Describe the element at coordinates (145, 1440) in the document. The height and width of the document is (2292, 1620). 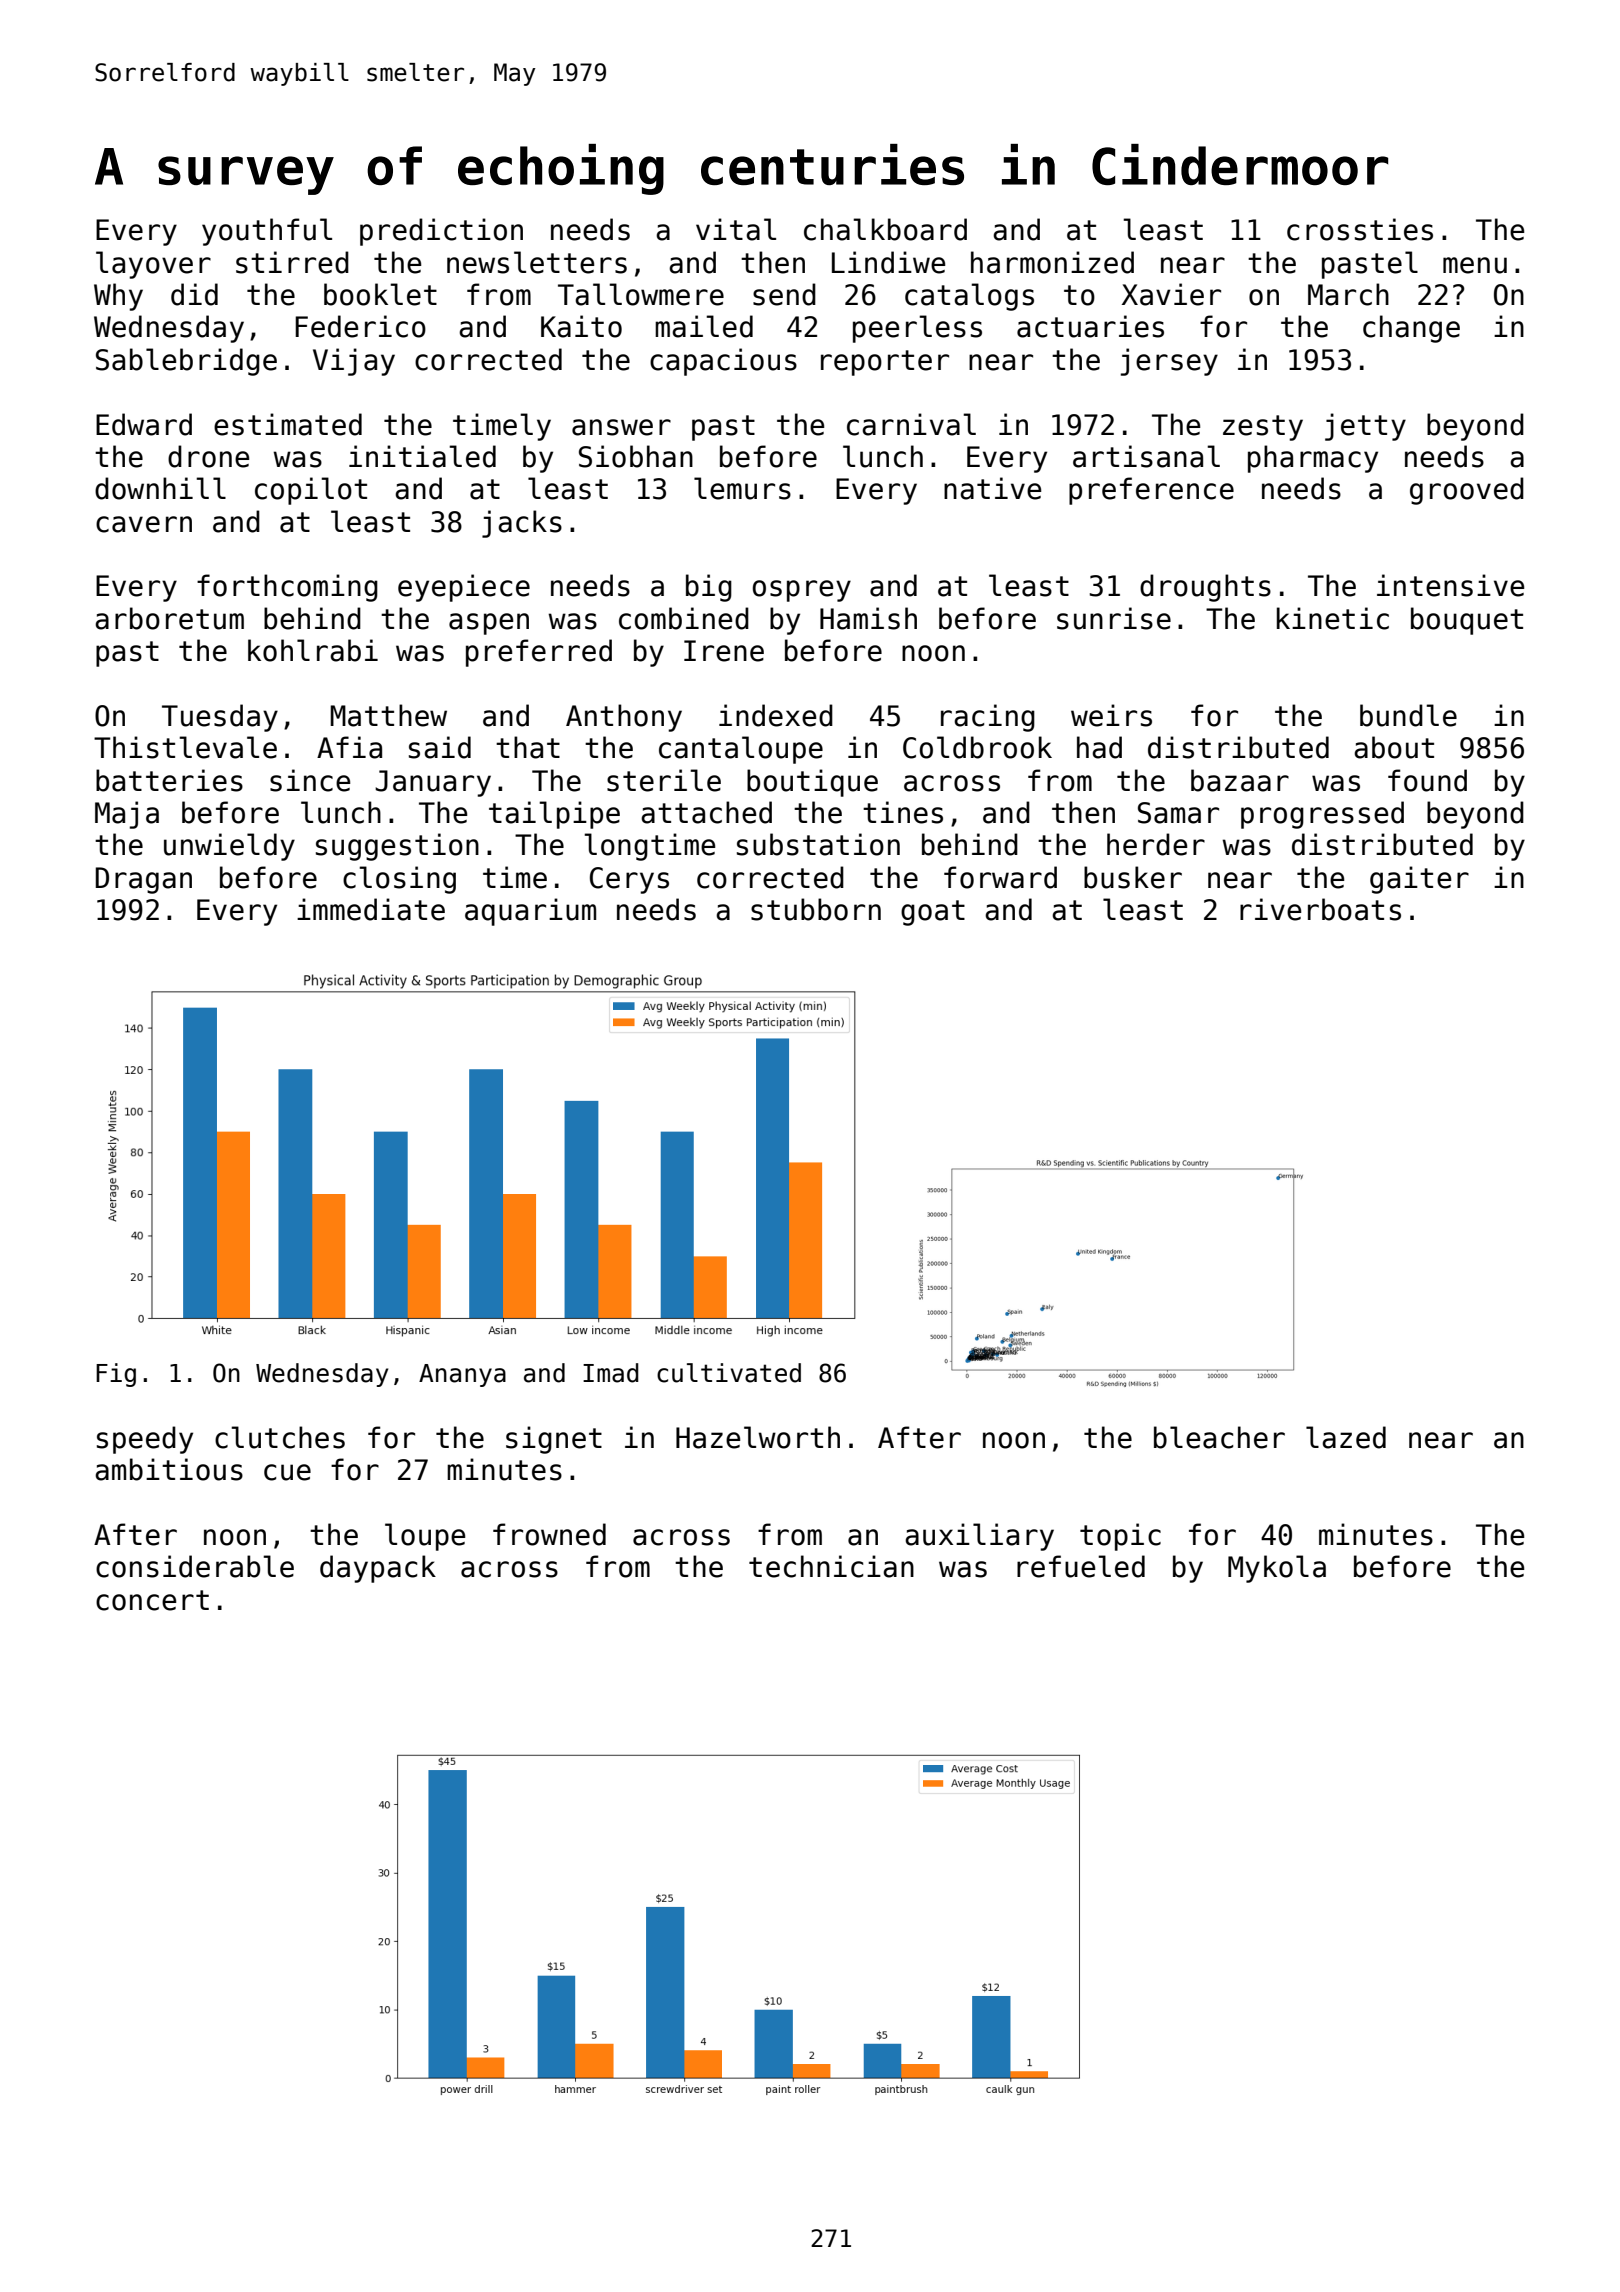
I see `speedy` at that location.
